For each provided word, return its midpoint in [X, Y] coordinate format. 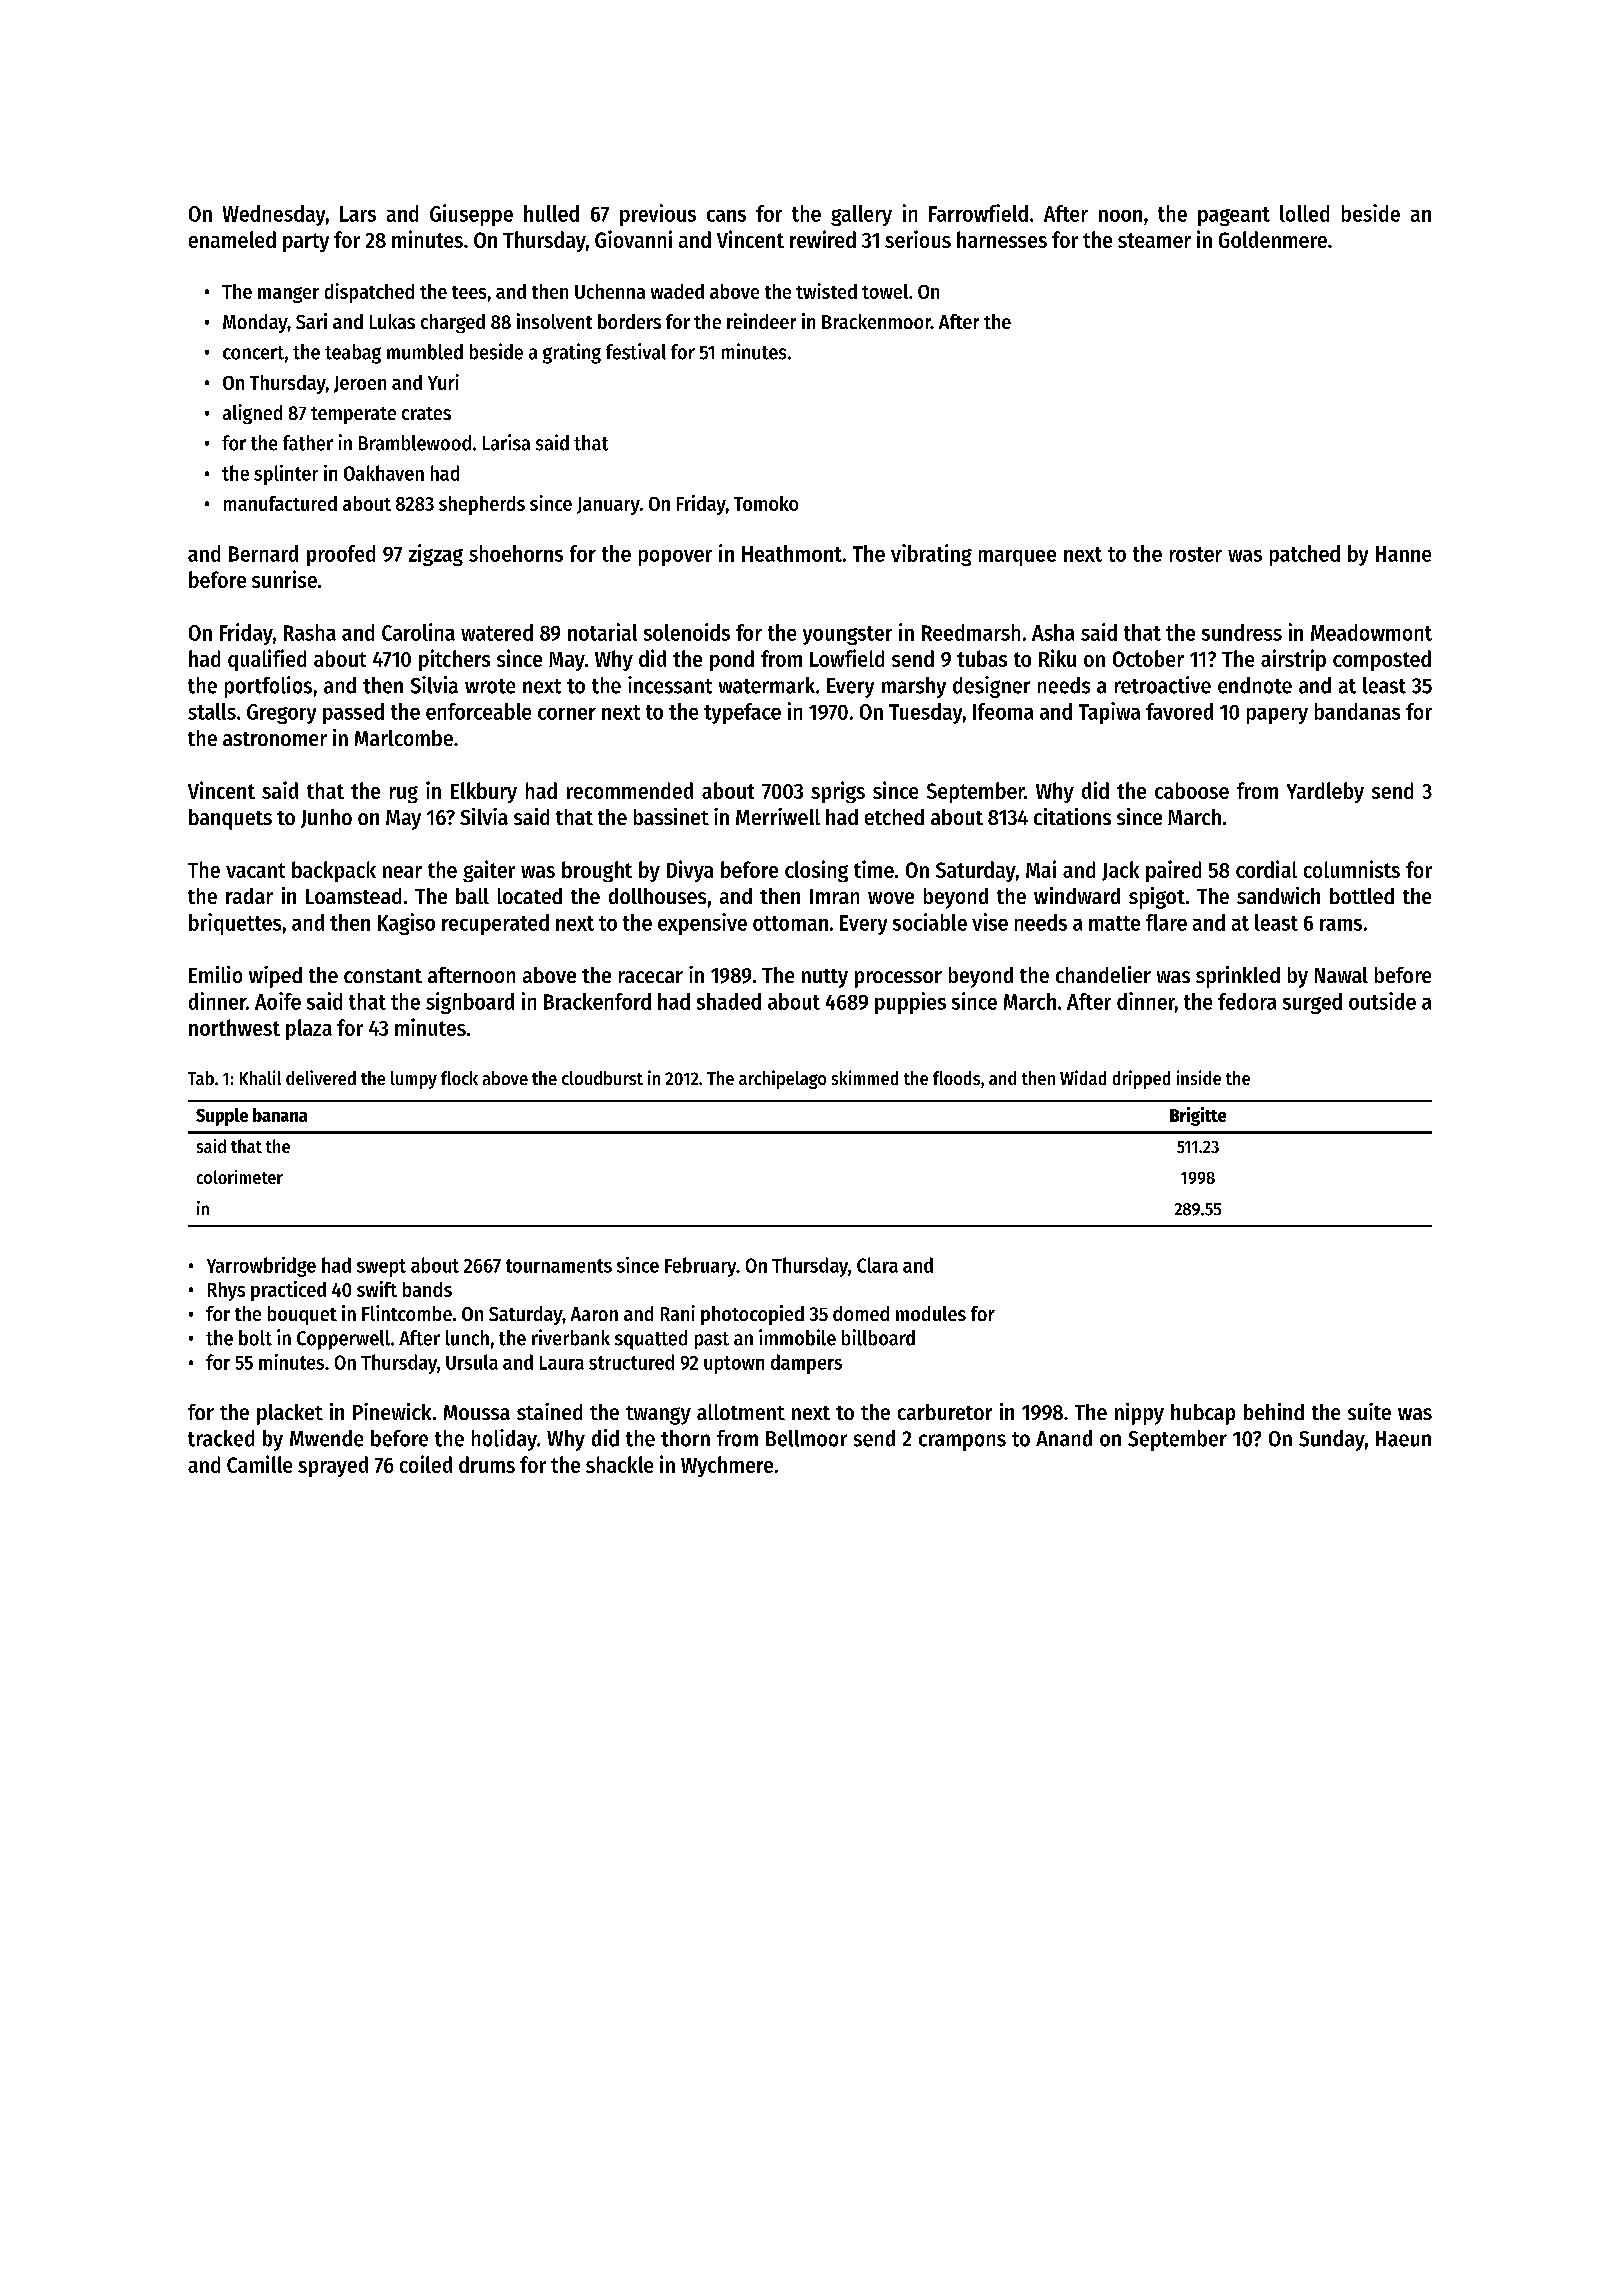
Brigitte [1198, 1116]
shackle [619, 1464]
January [608, 506]
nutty [825, 978]
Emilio [215, 974]
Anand [1064, 1438]
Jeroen [360, 384]
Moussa [477, 1412]
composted [1382, 660]
